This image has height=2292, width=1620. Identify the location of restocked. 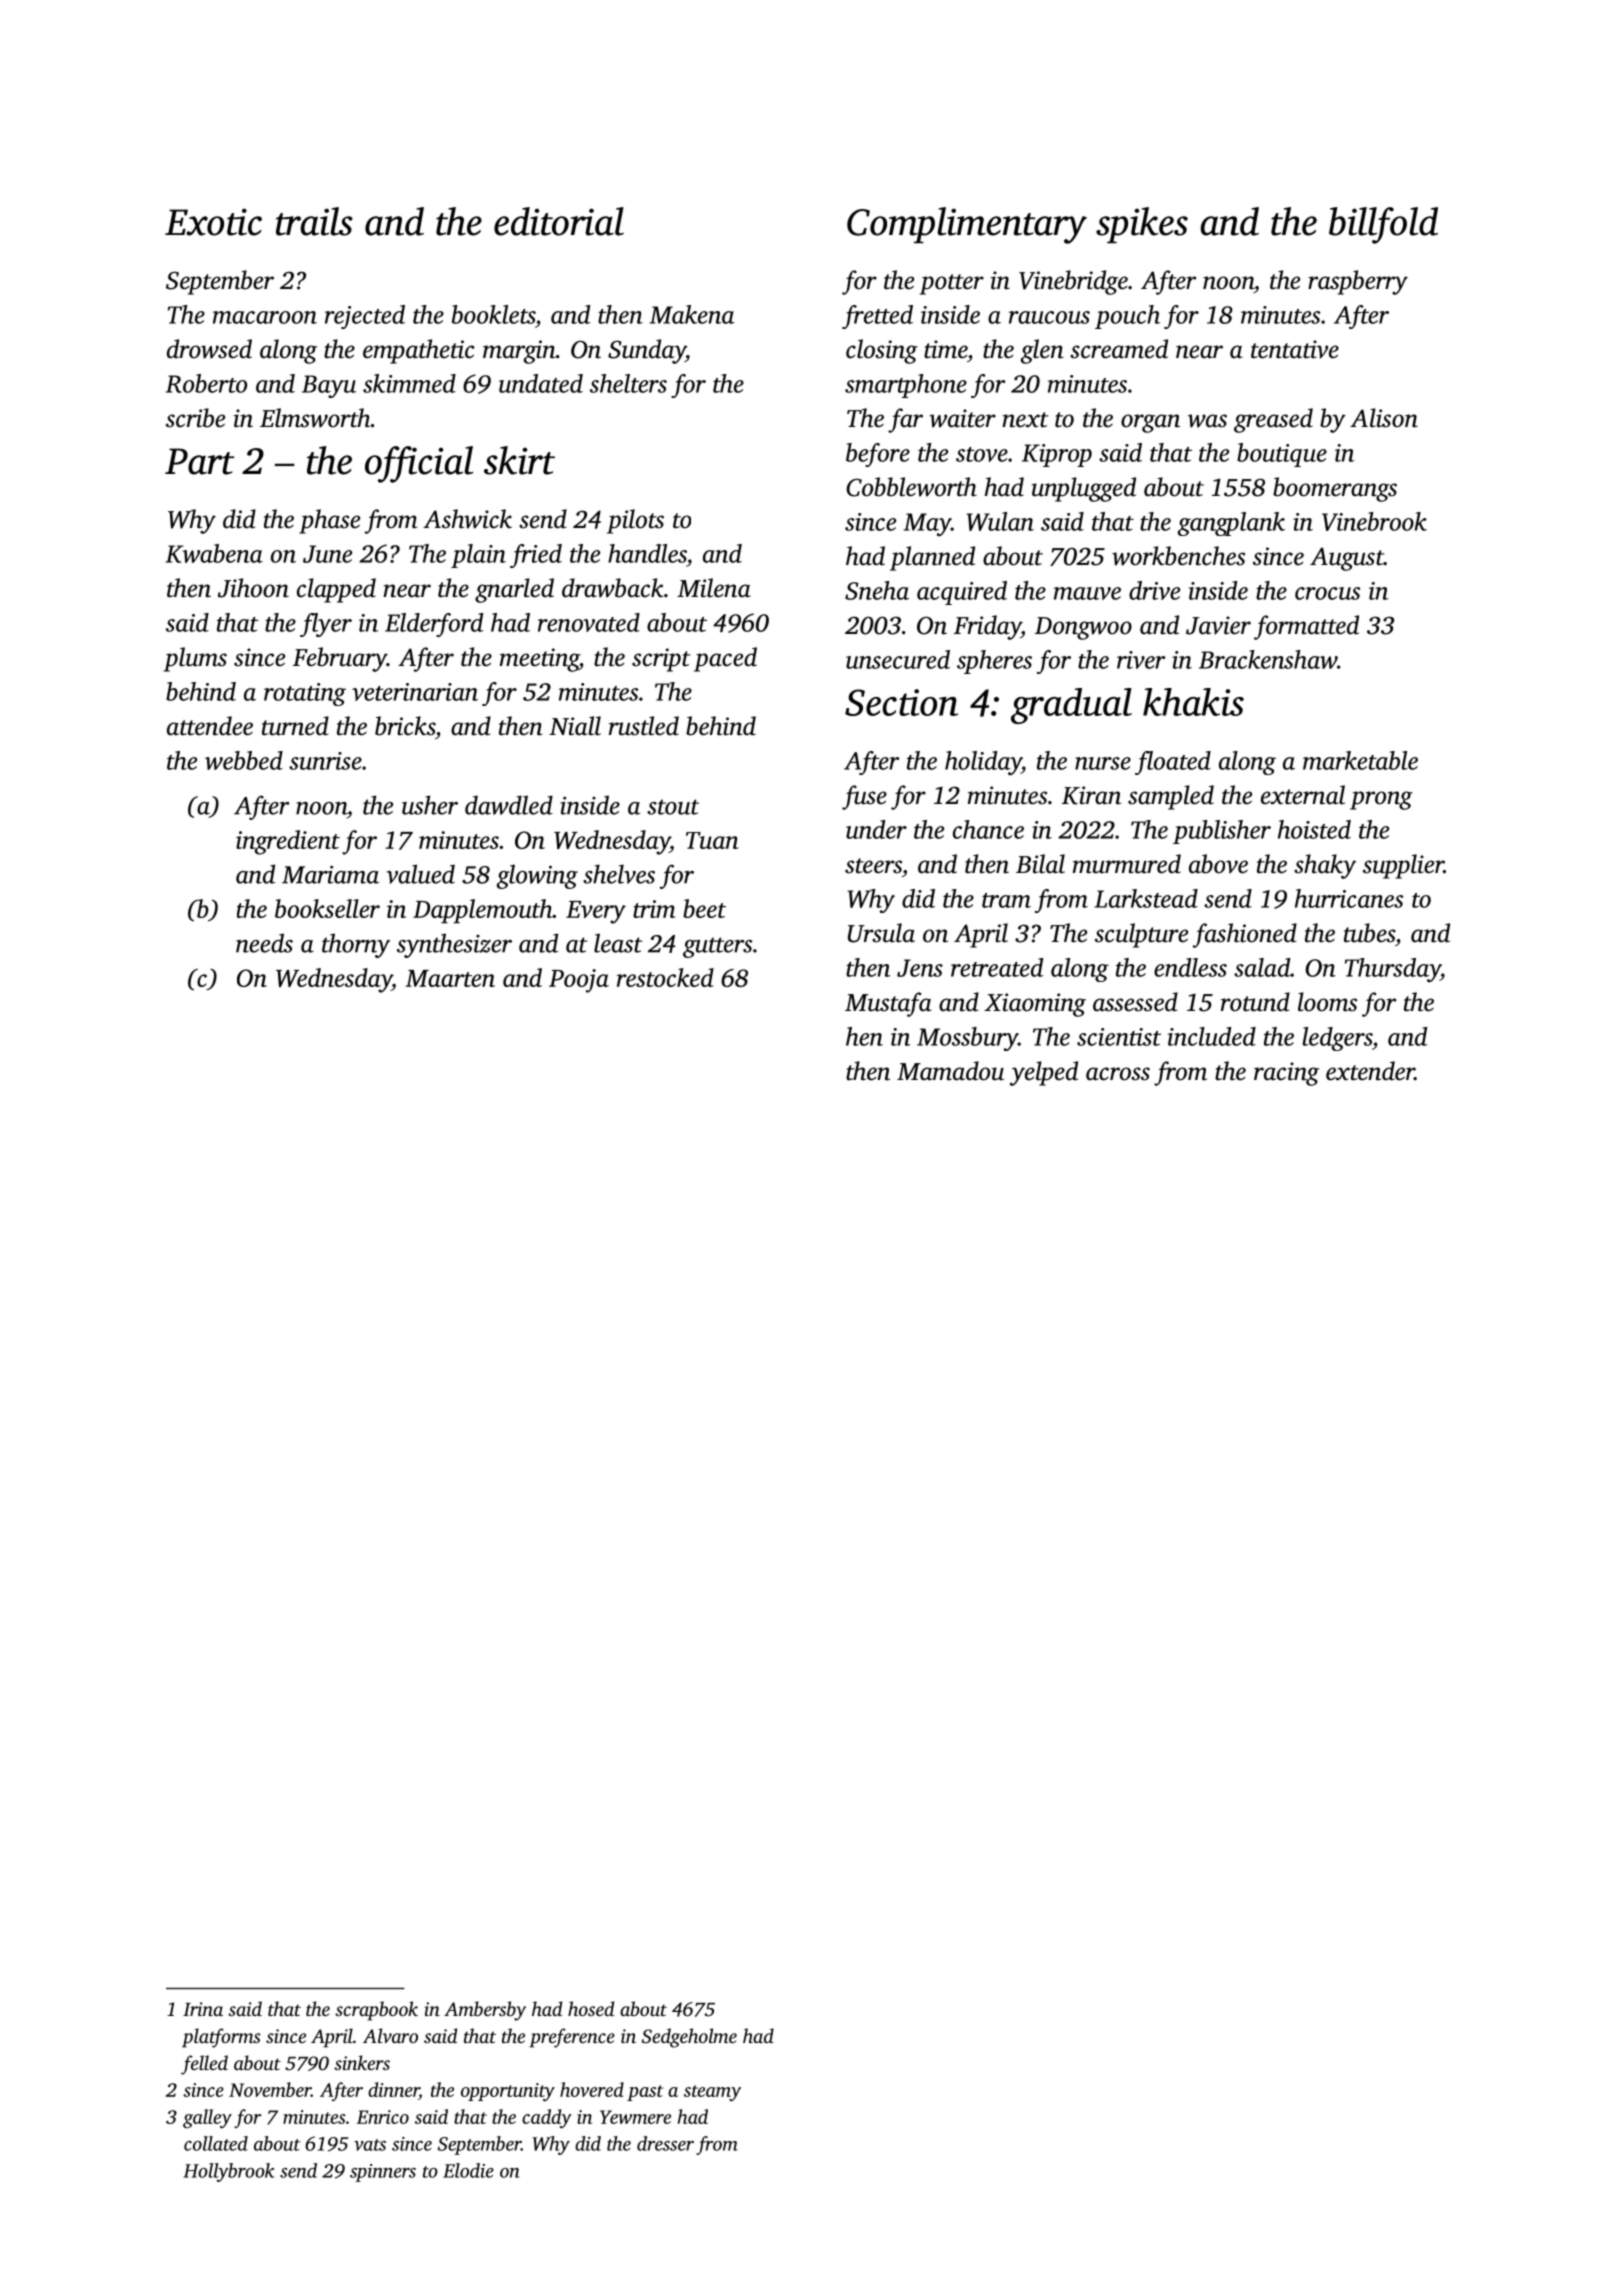
(665, 977).
